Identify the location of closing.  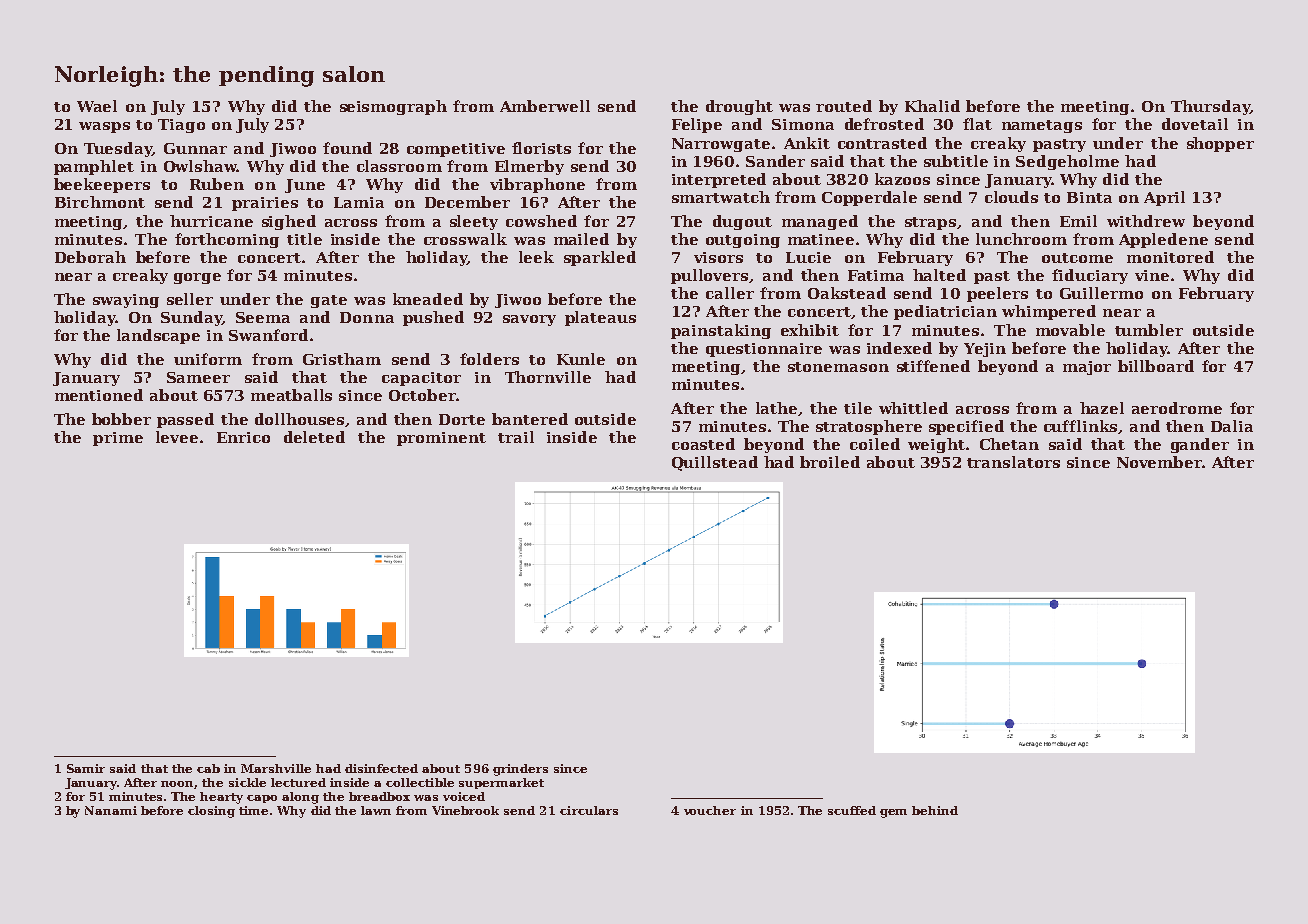
(211, 812).
